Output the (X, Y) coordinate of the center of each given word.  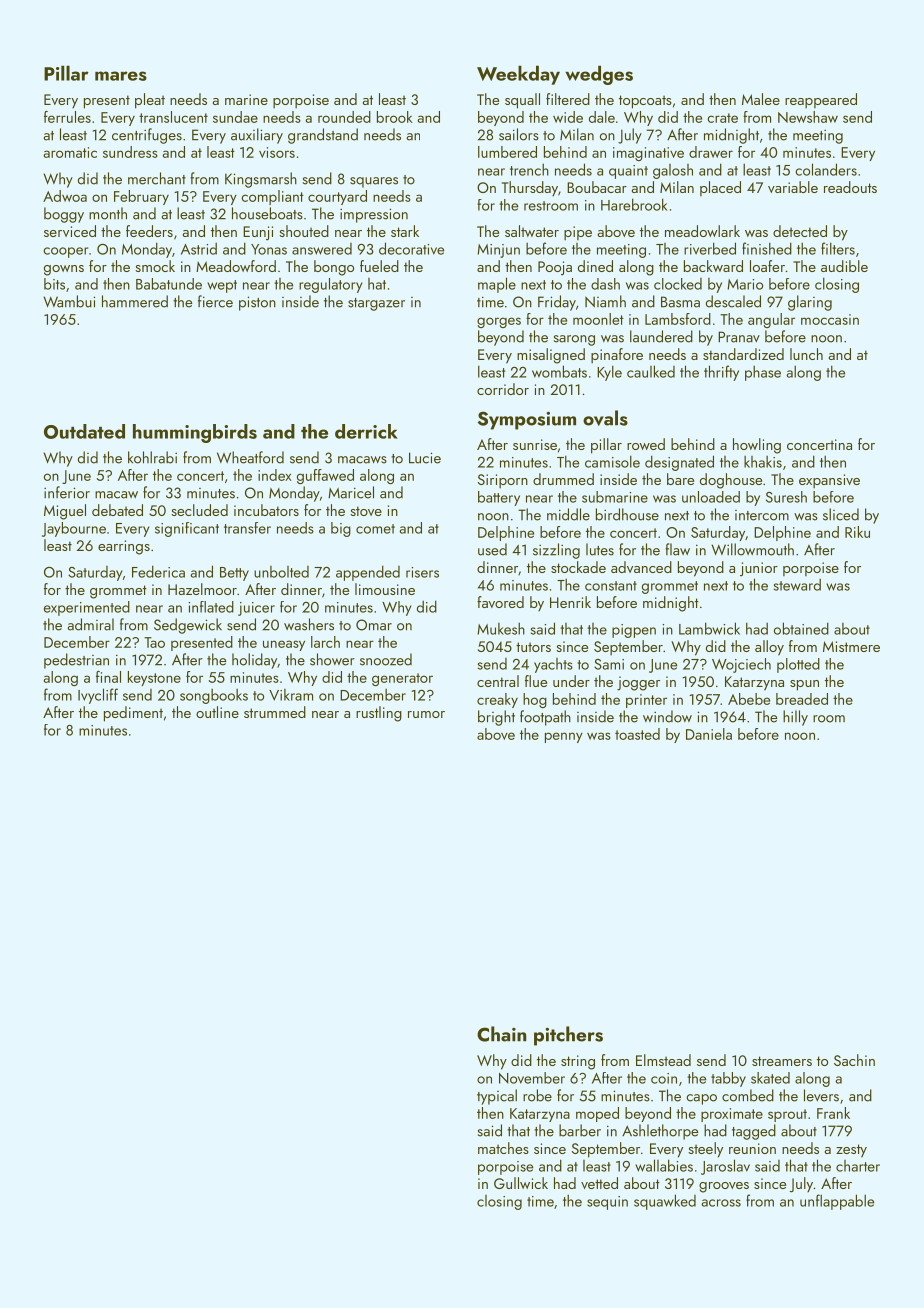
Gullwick (521, 1183)
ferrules (67, 117)
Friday (557, 303)
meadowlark (702, 231)
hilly (795, 718)
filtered (568, 99)
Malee (761, 99)
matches (503, 1148)
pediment (133, 714)
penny (564, 737)
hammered (135, 301)
